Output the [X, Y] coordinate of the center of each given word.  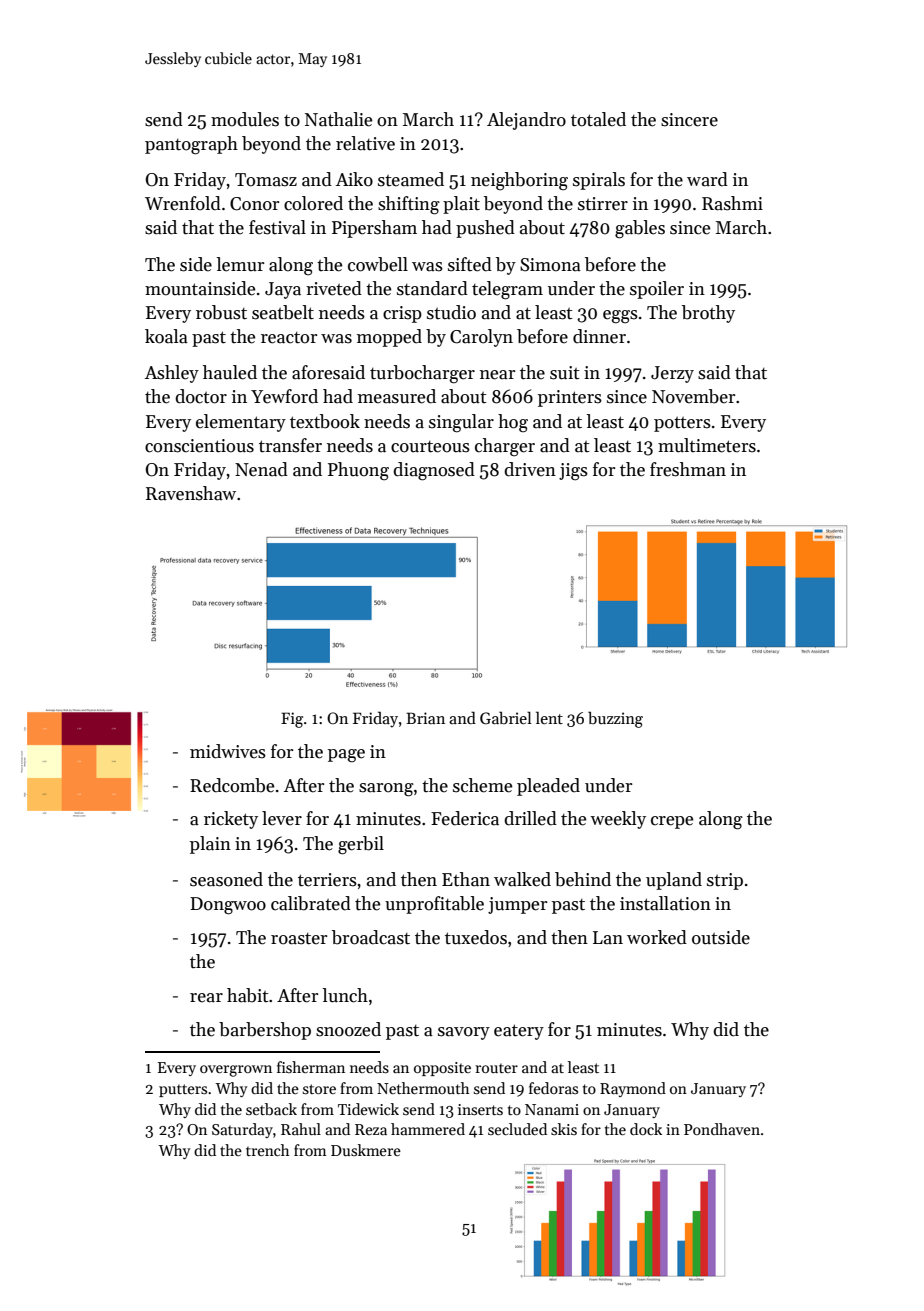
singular [461, 423]
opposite [442, 1069]
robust [221, 312]
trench [267, 1150]
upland [674, 881]
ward [707, 179]
